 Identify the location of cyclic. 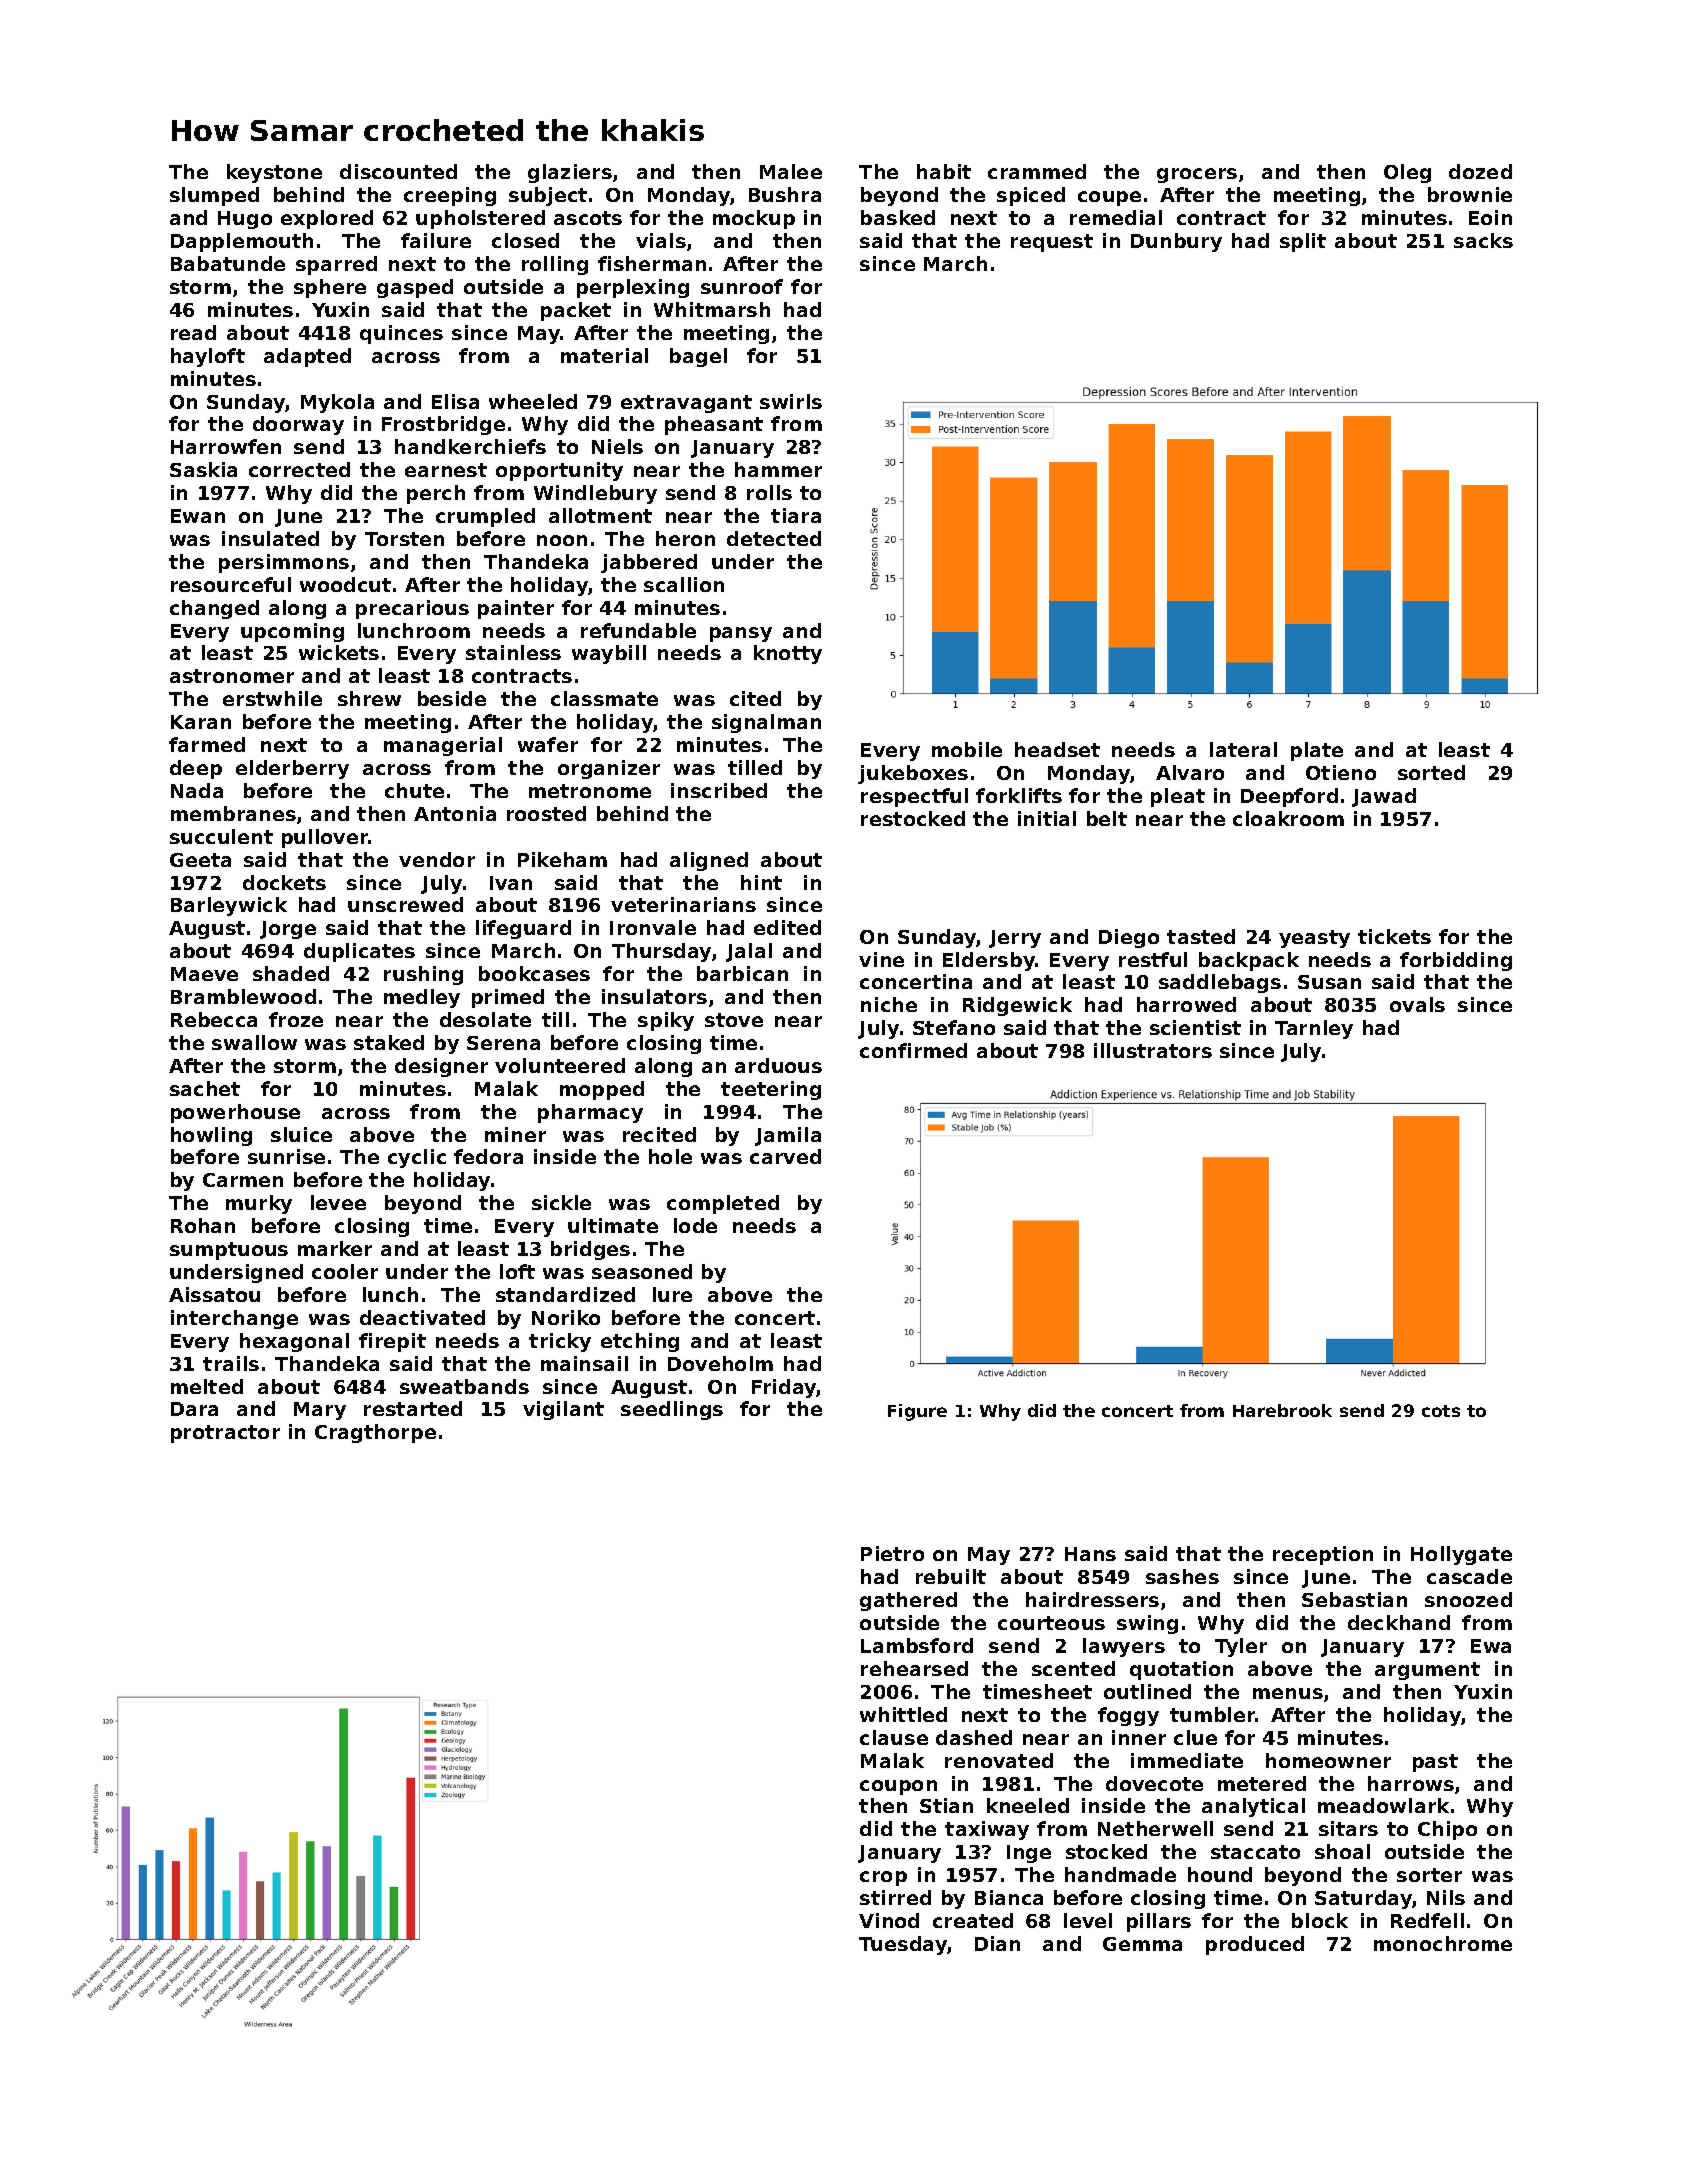
(417, 1158).
